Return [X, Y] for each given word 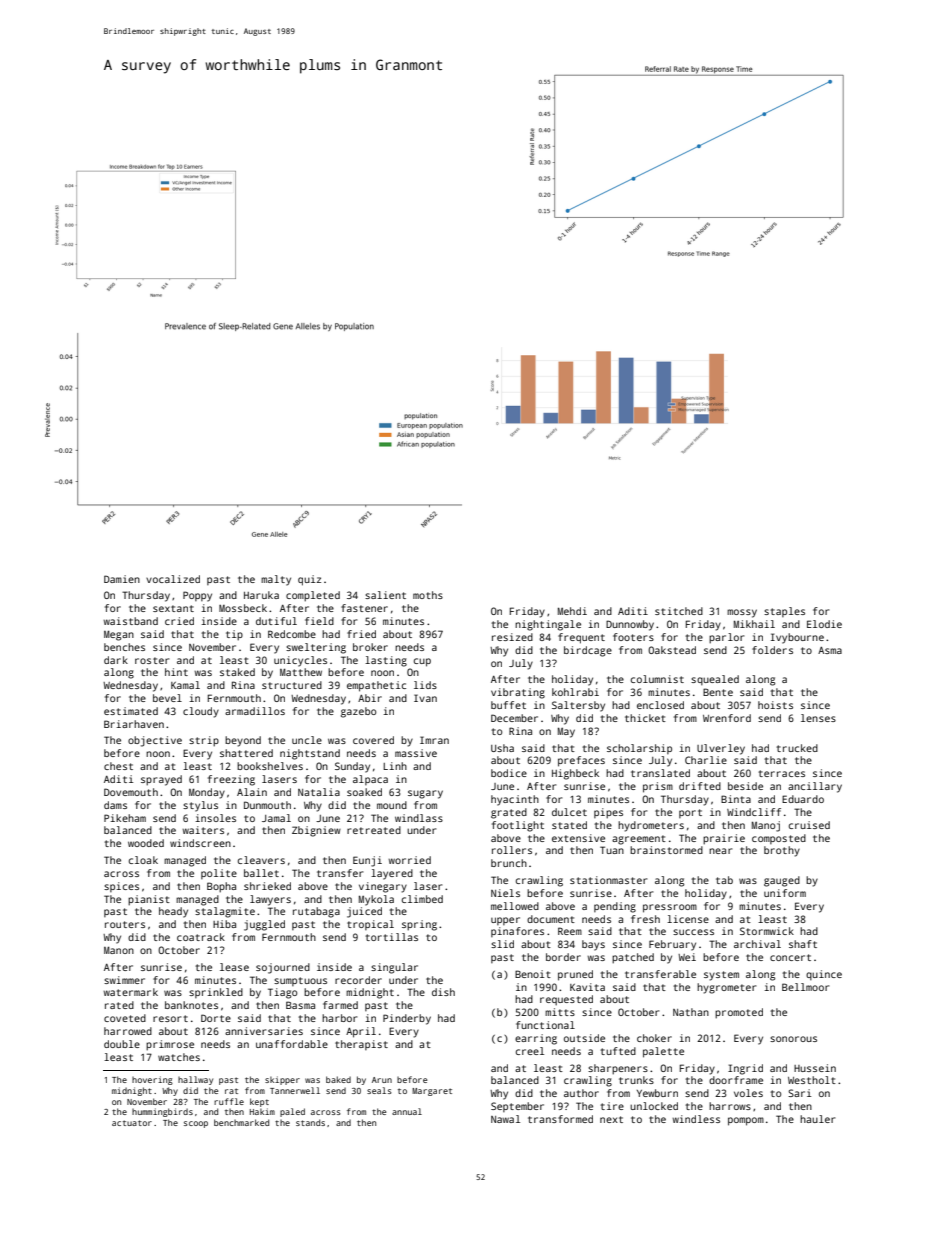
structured [292, 685]
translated [660, 773]
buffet [508, 705]
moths [428, 595]
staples [784, 612]
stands [310, 1122]
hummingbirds [162, 1112]
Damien [122, 579]
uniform [785, 893]
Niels [505, 893]
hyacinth [515, 800]
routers [125, 924]
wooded [146, 843]
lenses [818, 718]
